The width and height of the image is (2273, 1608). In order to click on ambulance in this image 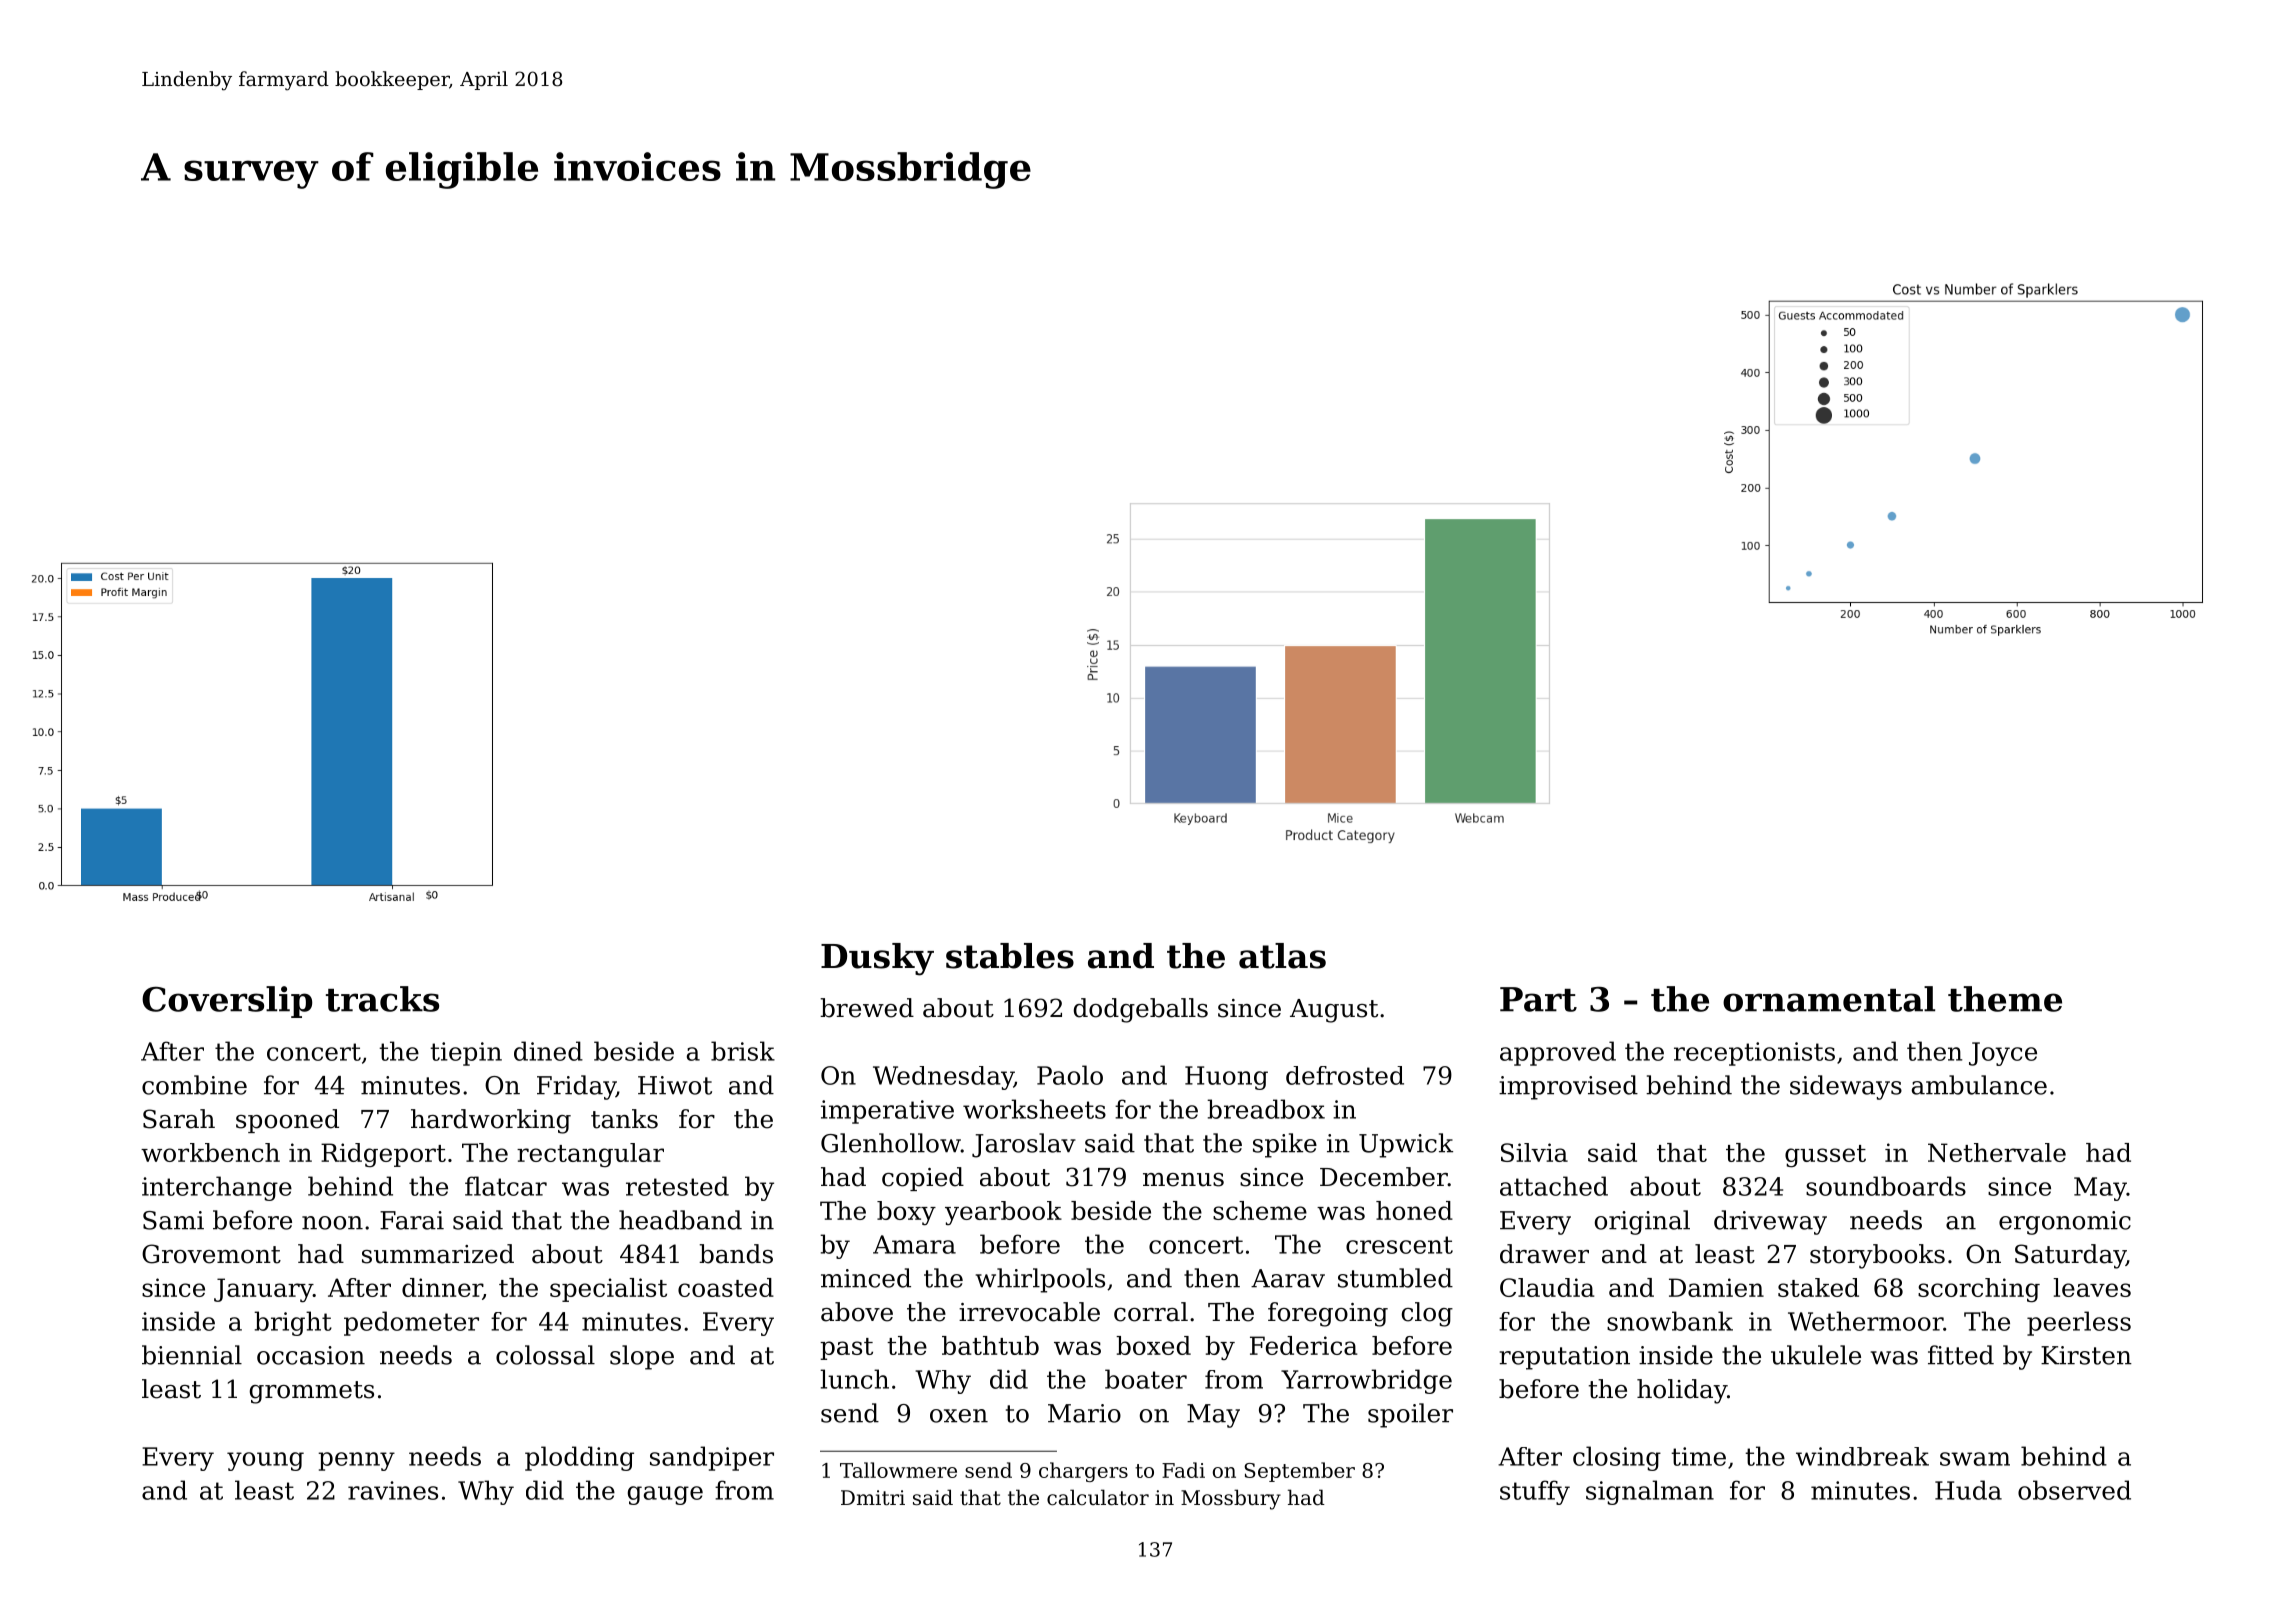, I will do `click(1979, 1085)`.
